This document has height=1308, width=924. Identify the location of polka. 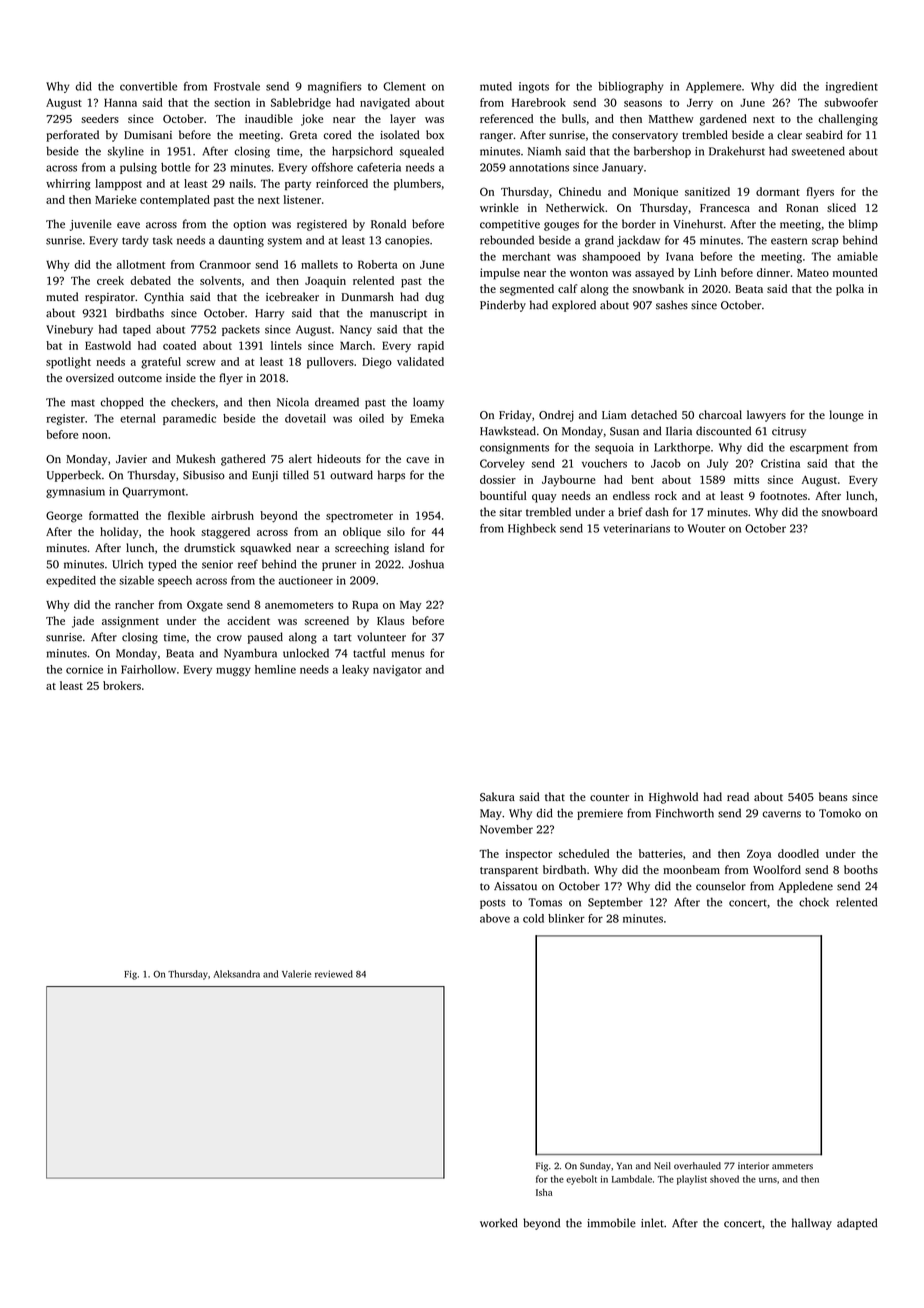
(850, 290).
